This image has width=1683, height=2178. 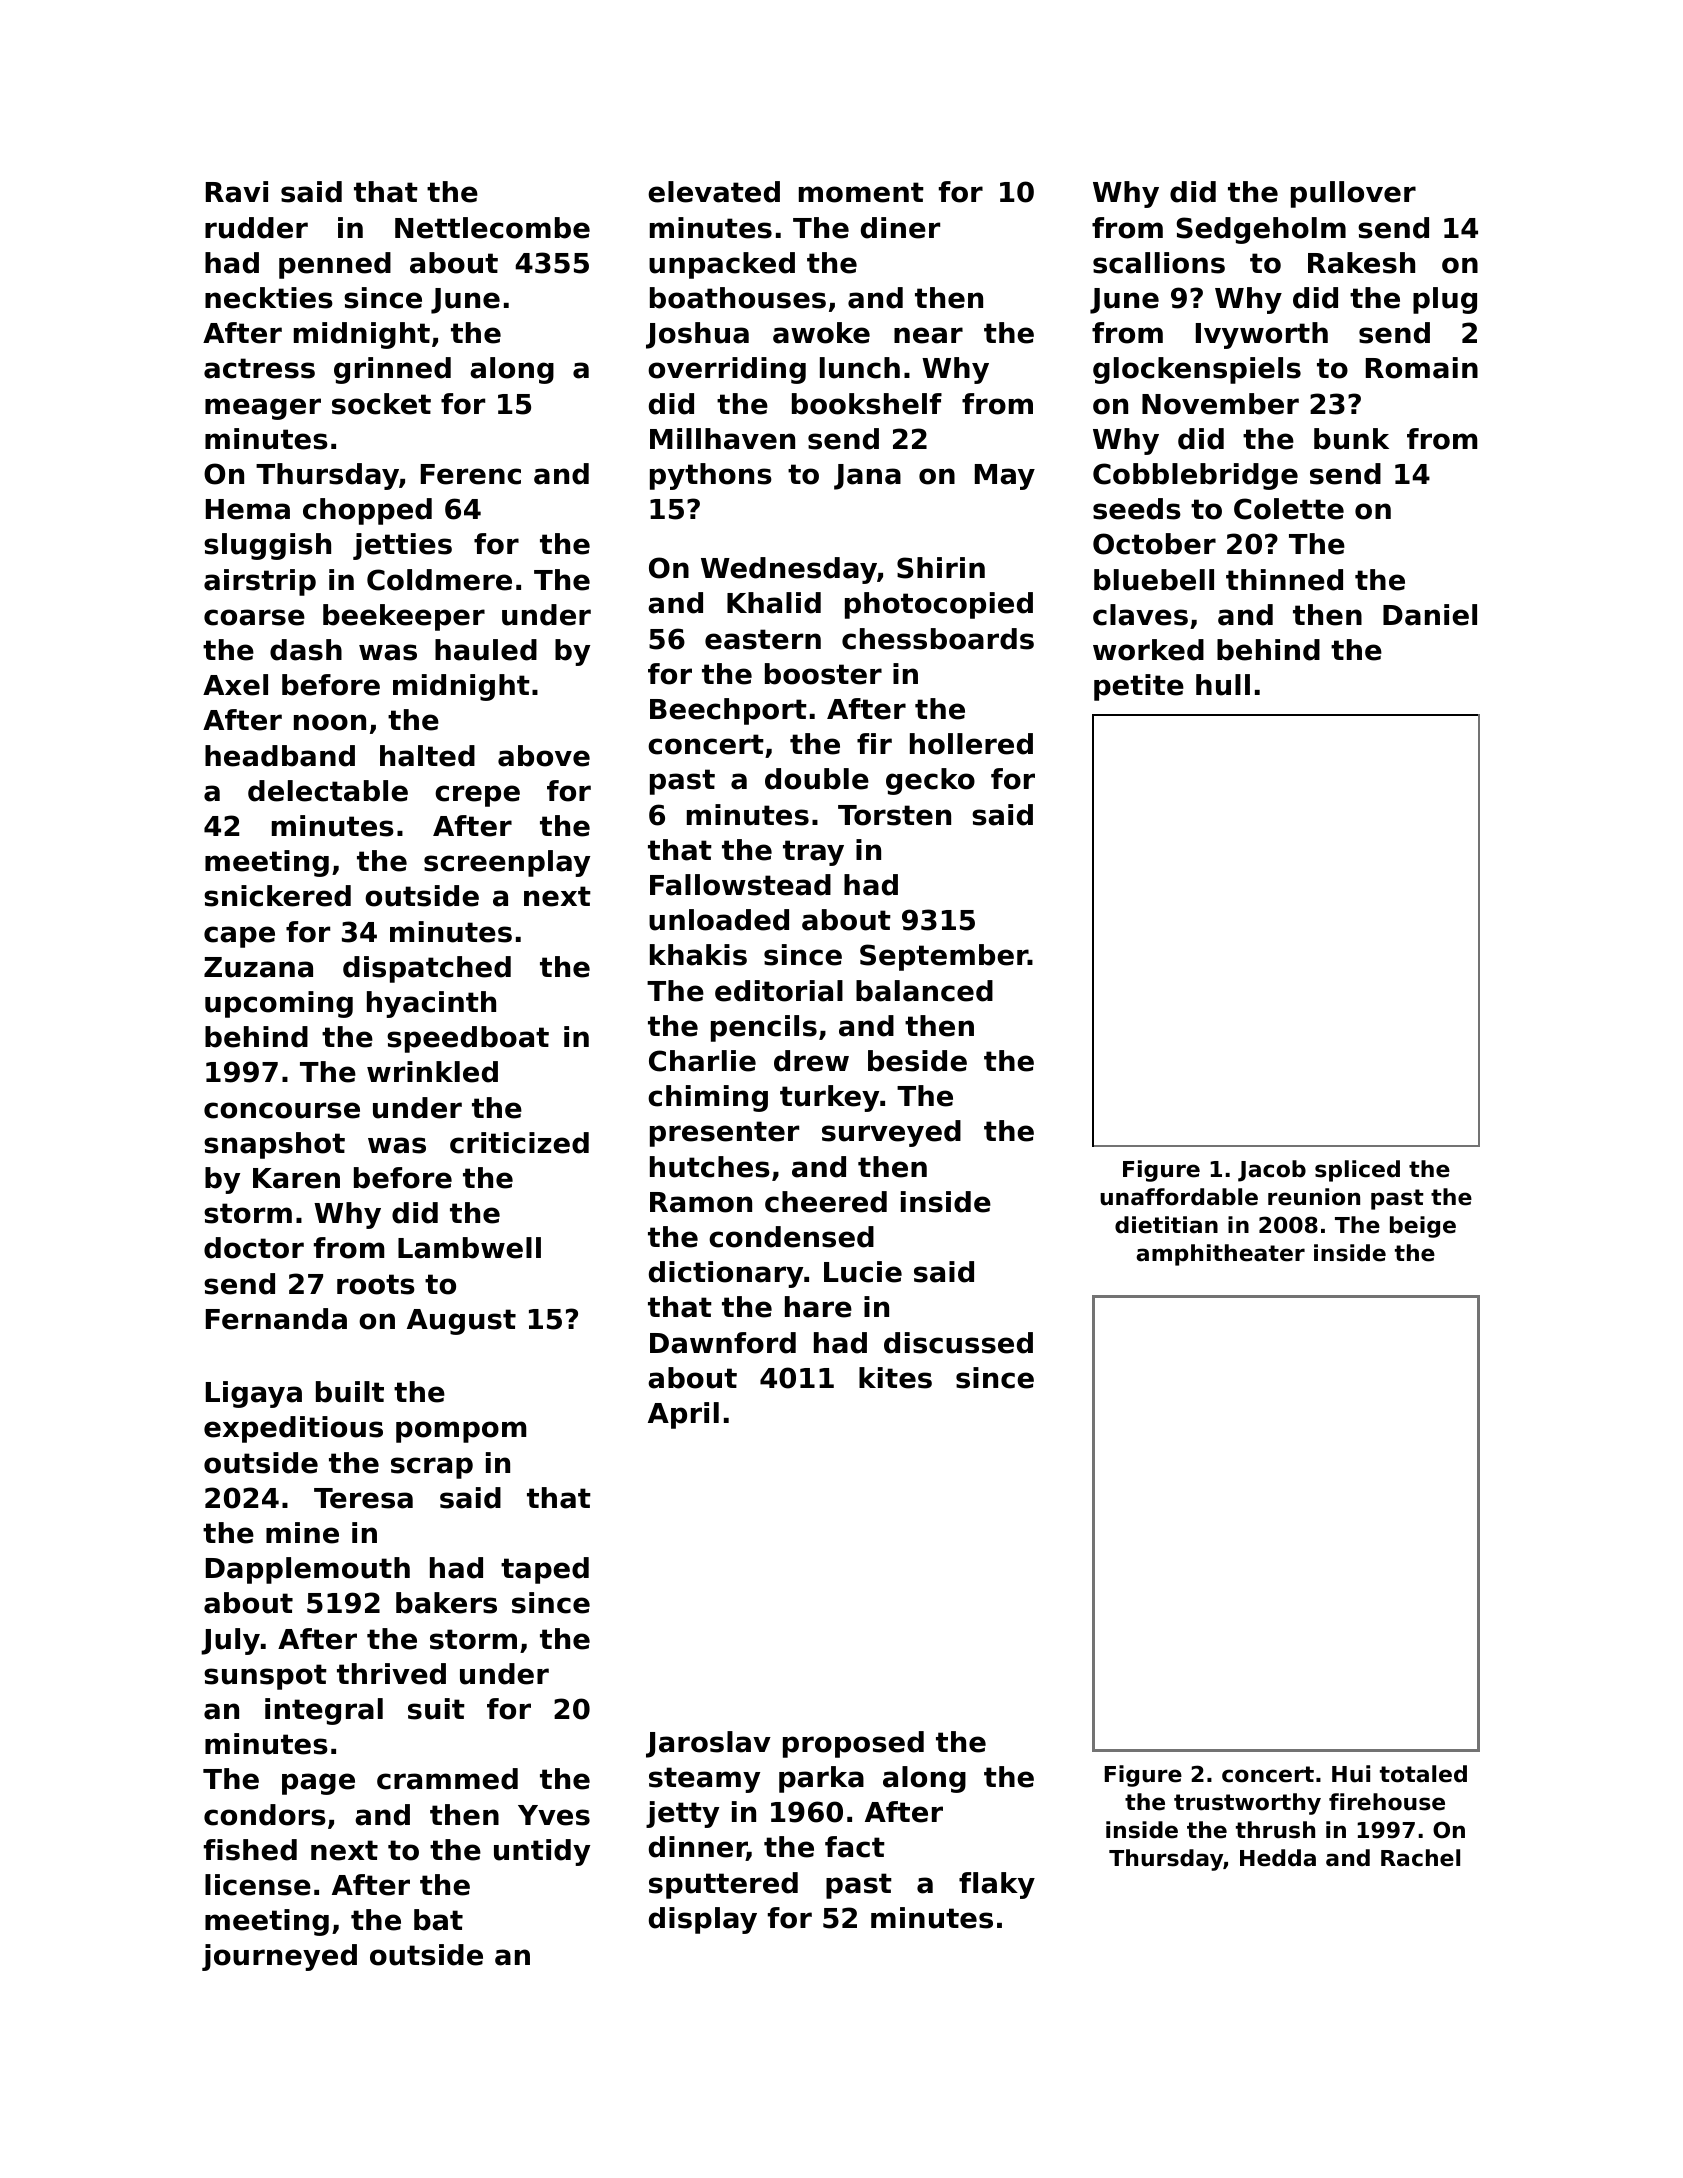 I want to click on delectable, so click(x=328, y=791).
